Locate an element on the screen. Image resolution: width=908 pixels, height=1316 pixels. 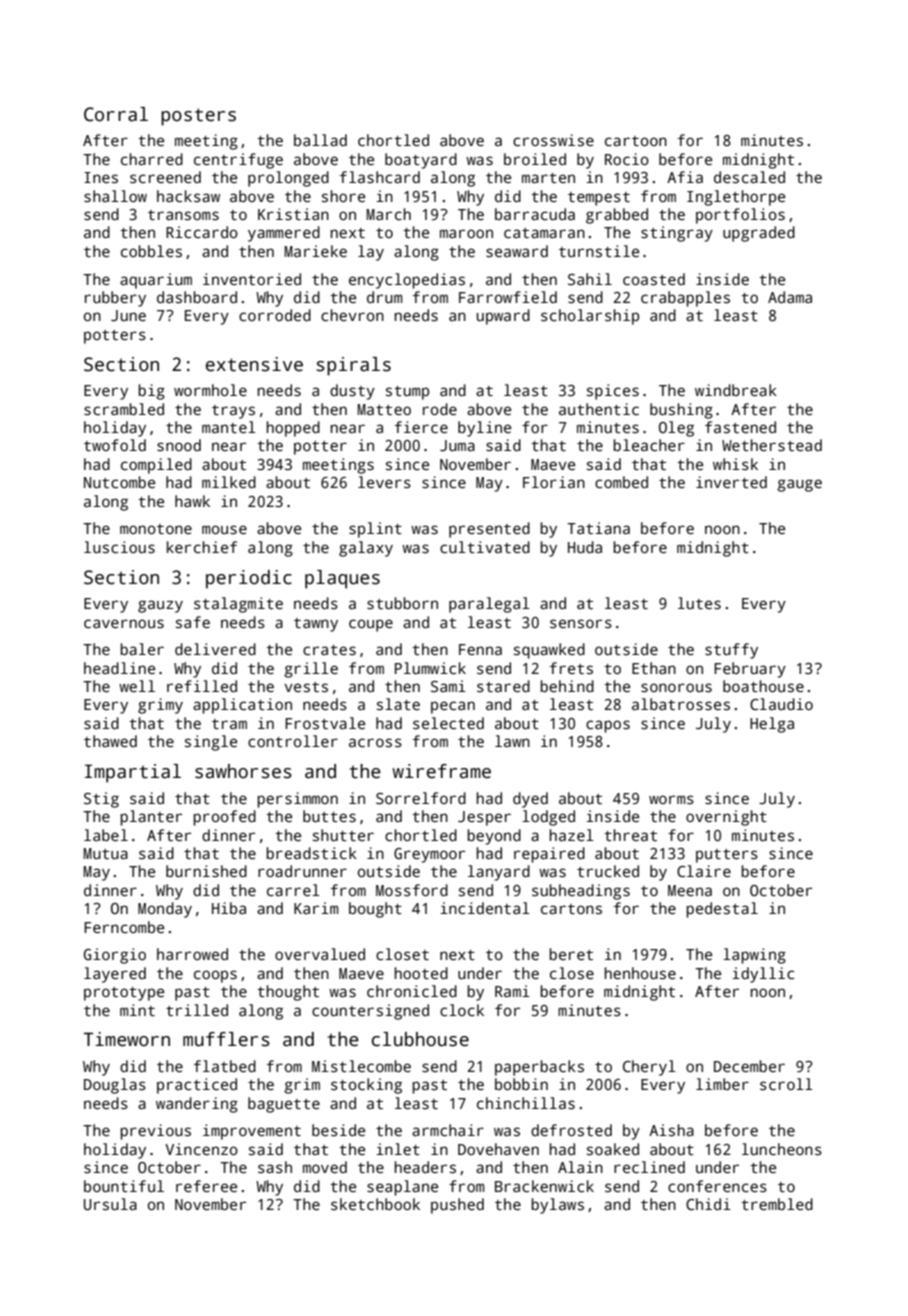
incidental is located at coordinates (485, 908).
